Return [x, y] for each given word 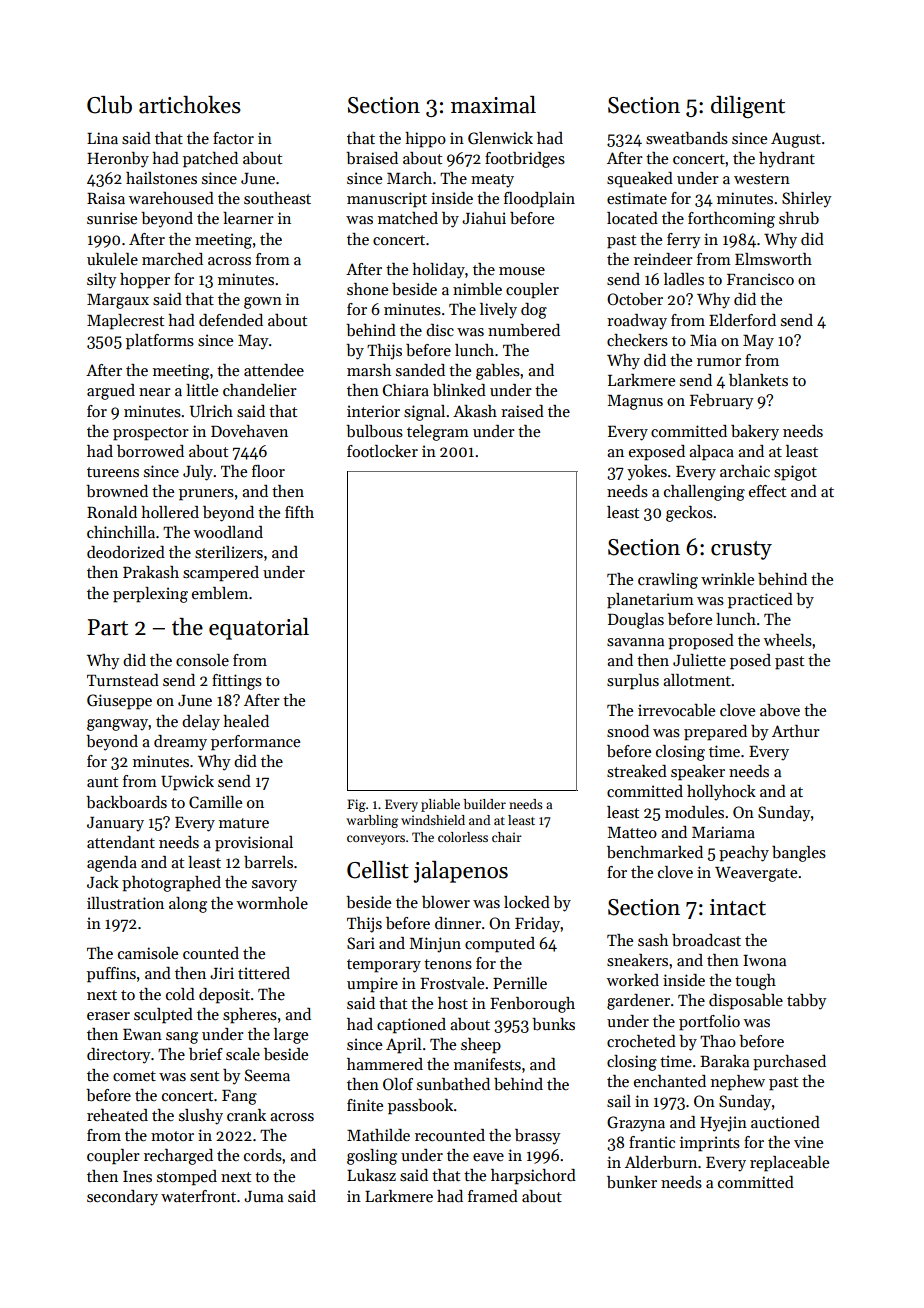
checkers [637, 340]
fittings [237, 682]
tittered [264, 973]
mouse [522, 271]
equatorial [259, 629]
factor [233, 138]
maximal [493, 105]
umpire [372, 985]
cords [263, 1155]
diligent [748, 107]
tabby [807, 1002]
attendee [274, 370]
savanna [635, 642]
